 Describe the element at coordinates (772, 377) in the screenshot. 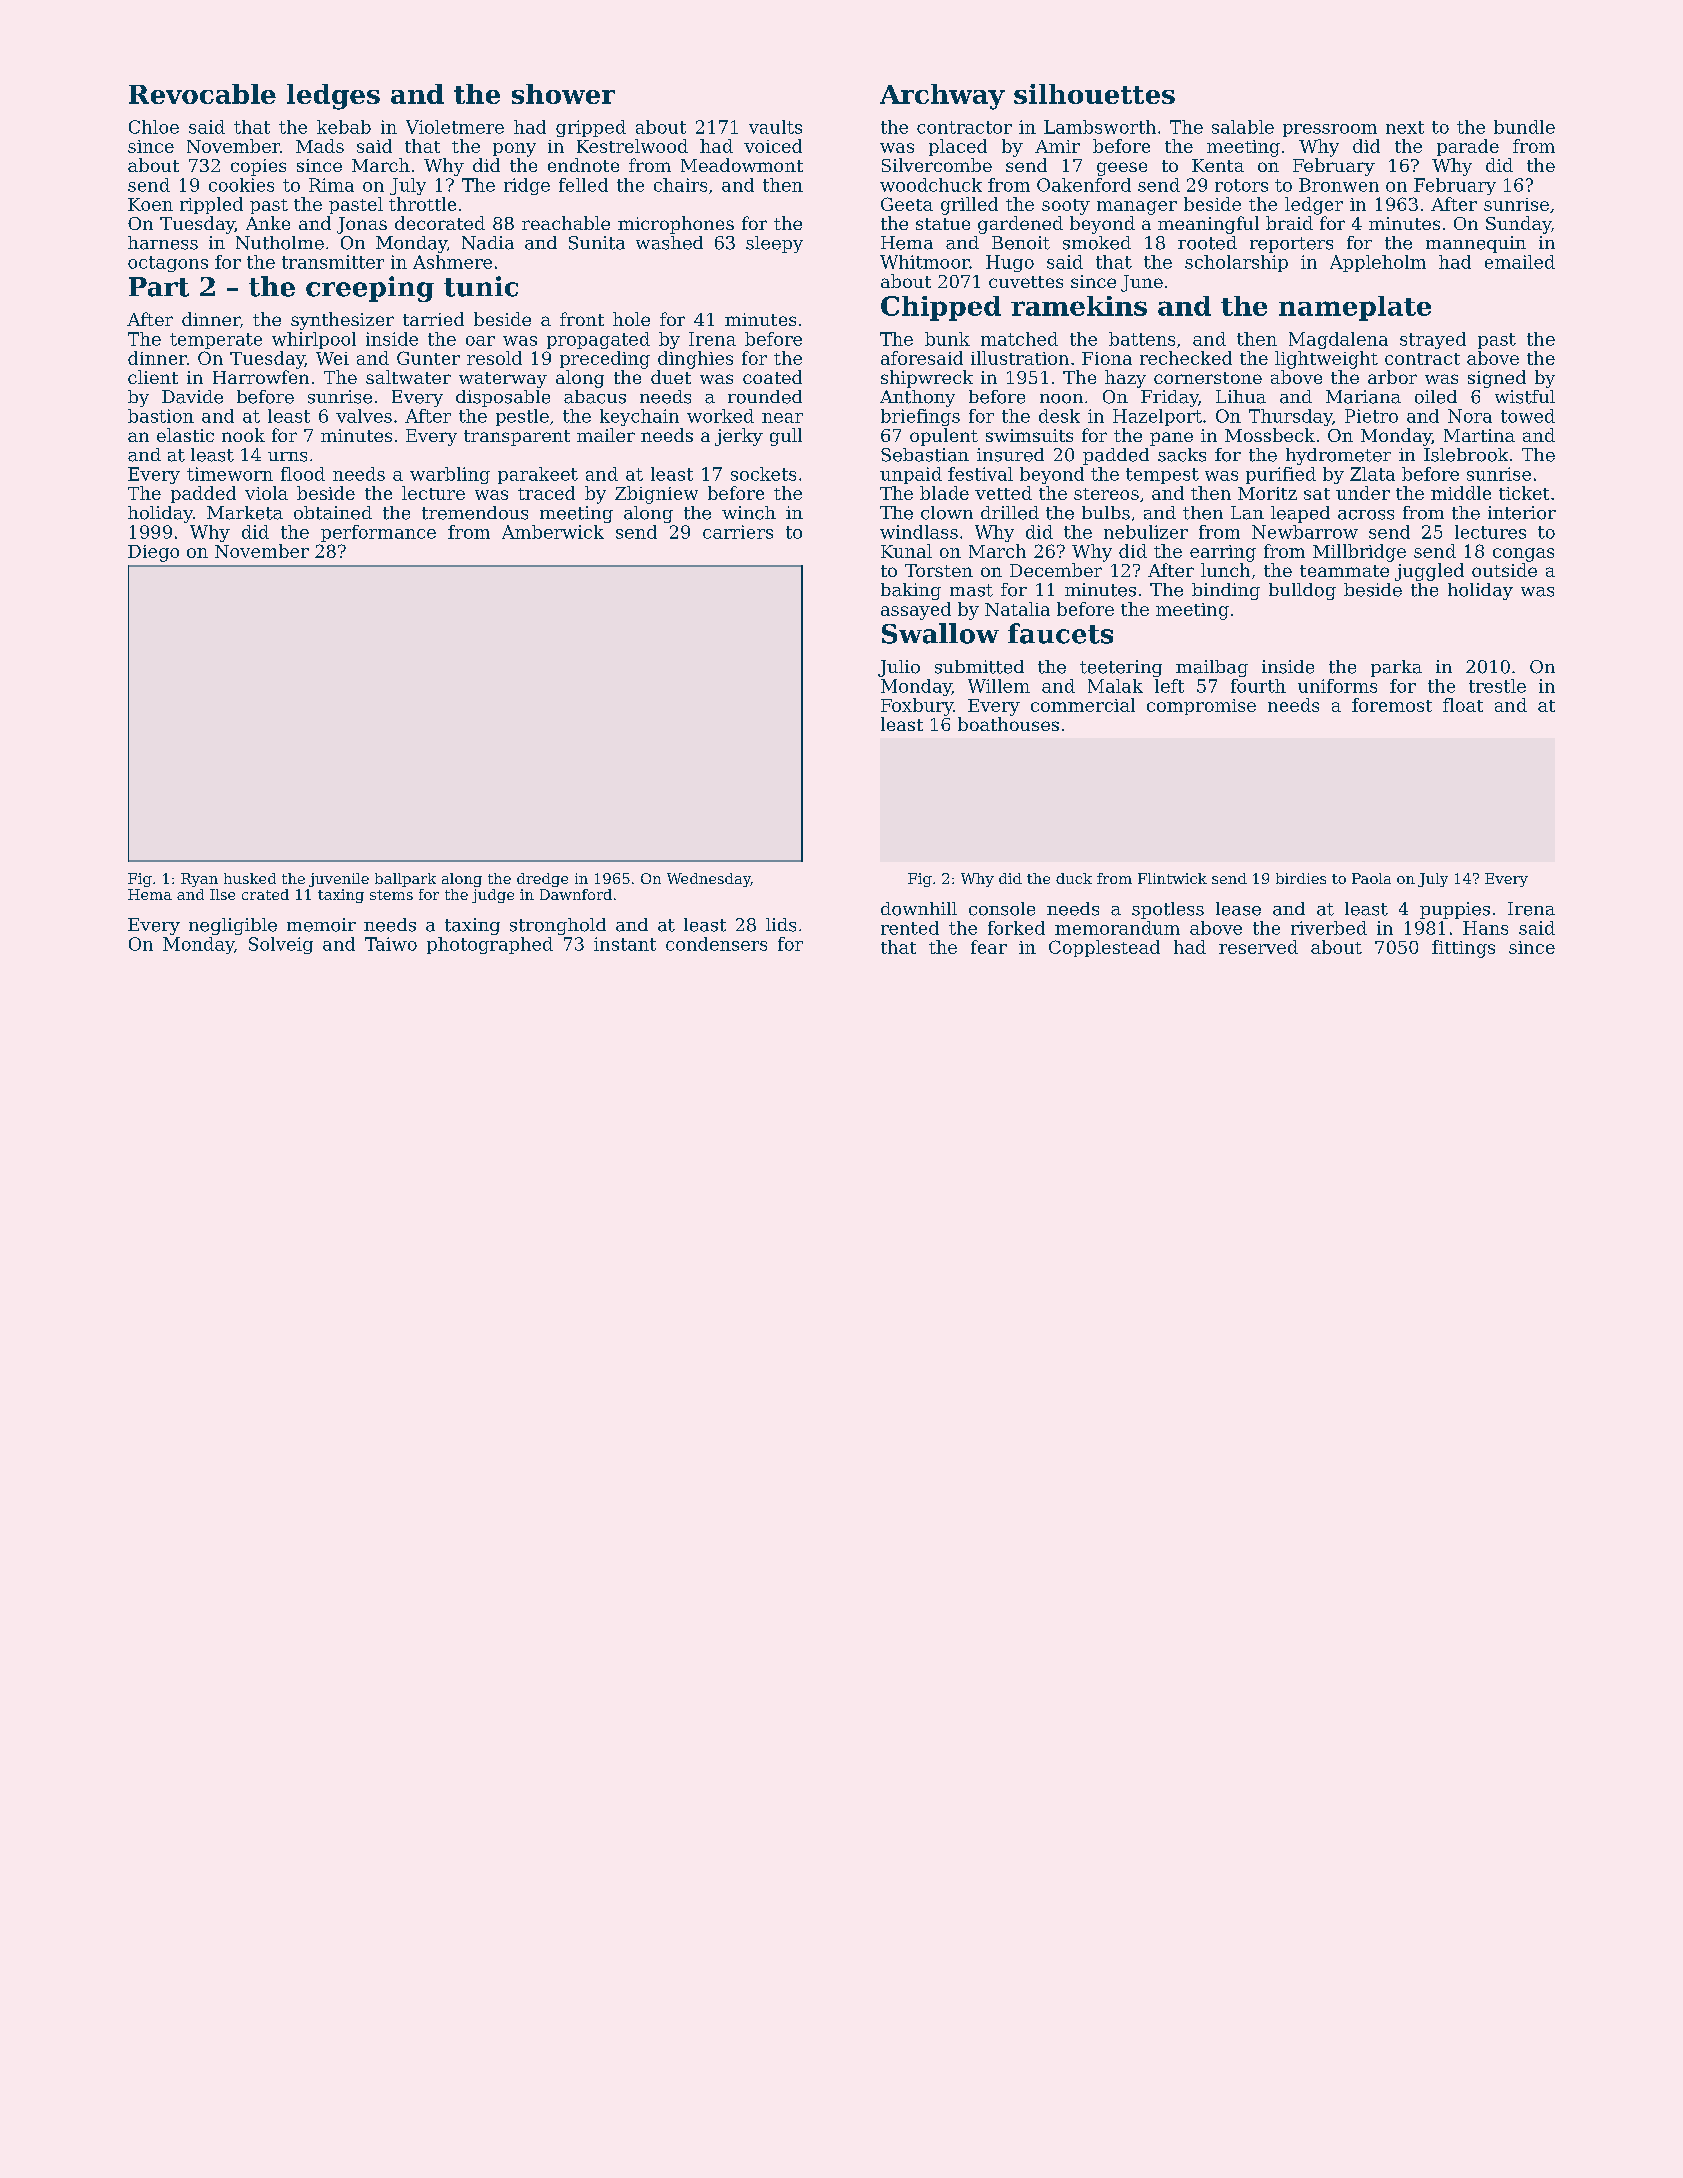

I see `coated` at that location.
